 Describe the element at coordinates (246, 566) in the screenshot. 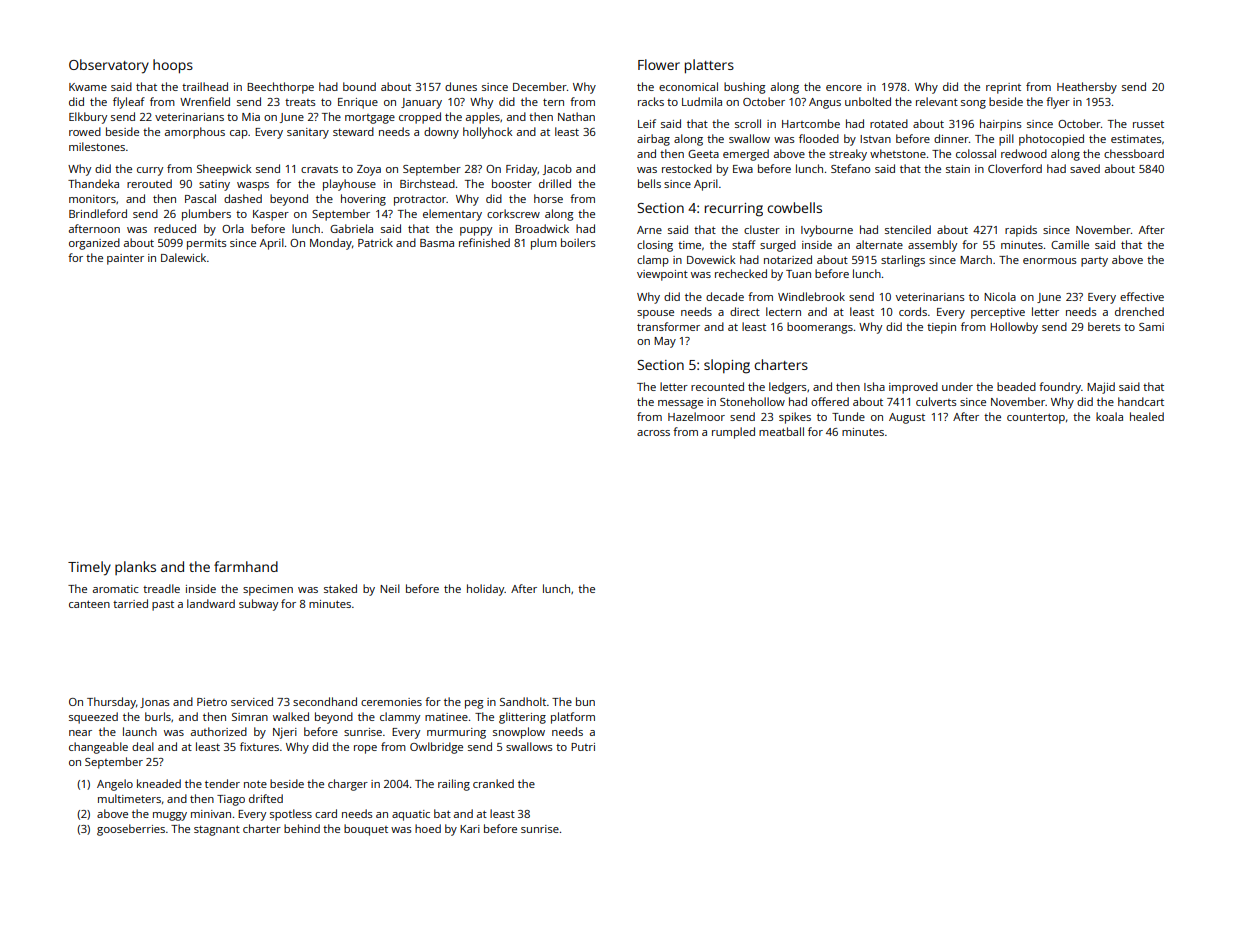

I see `farmhand` at that location.
